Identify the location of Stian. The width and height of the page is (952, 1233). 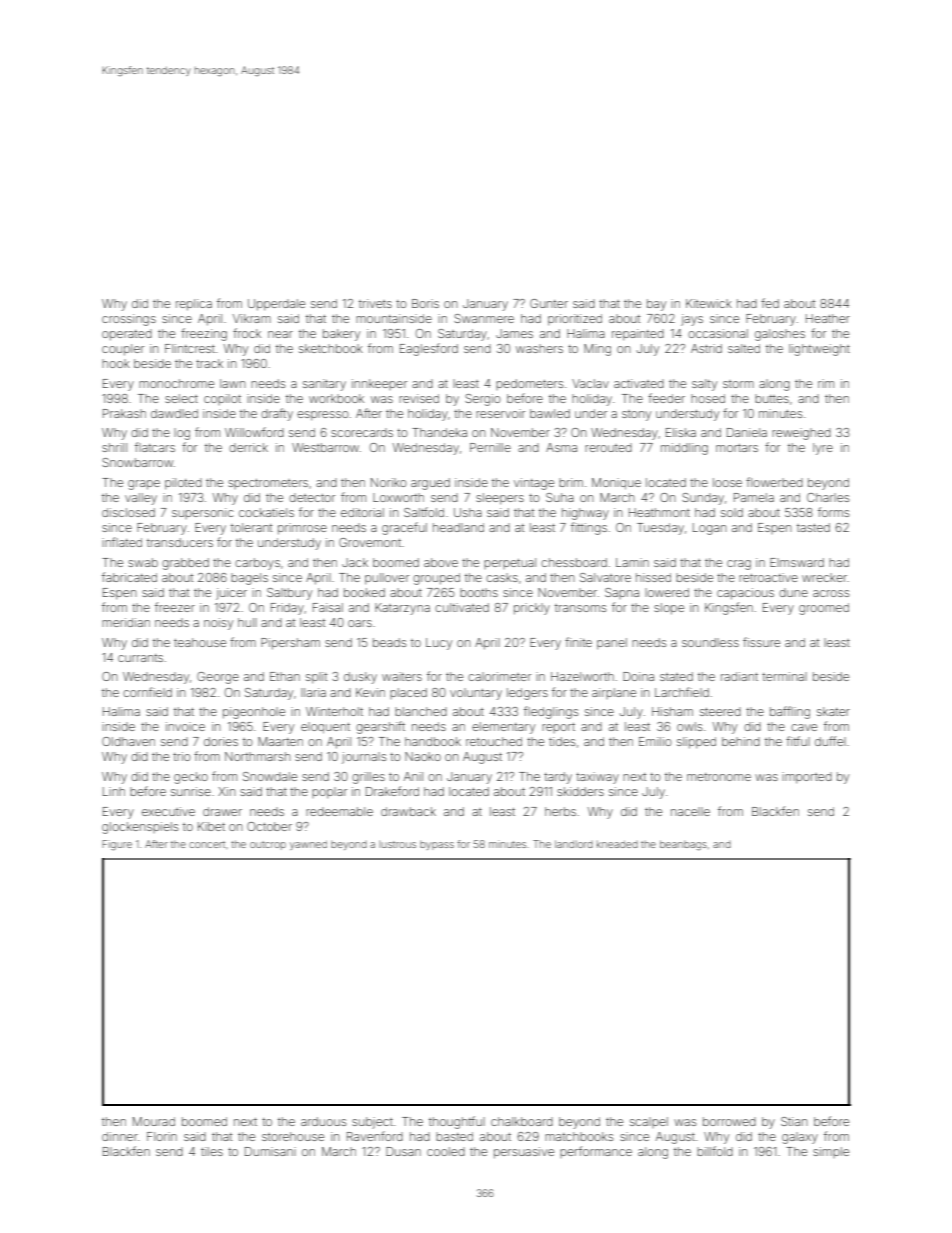
(794, 1121).
